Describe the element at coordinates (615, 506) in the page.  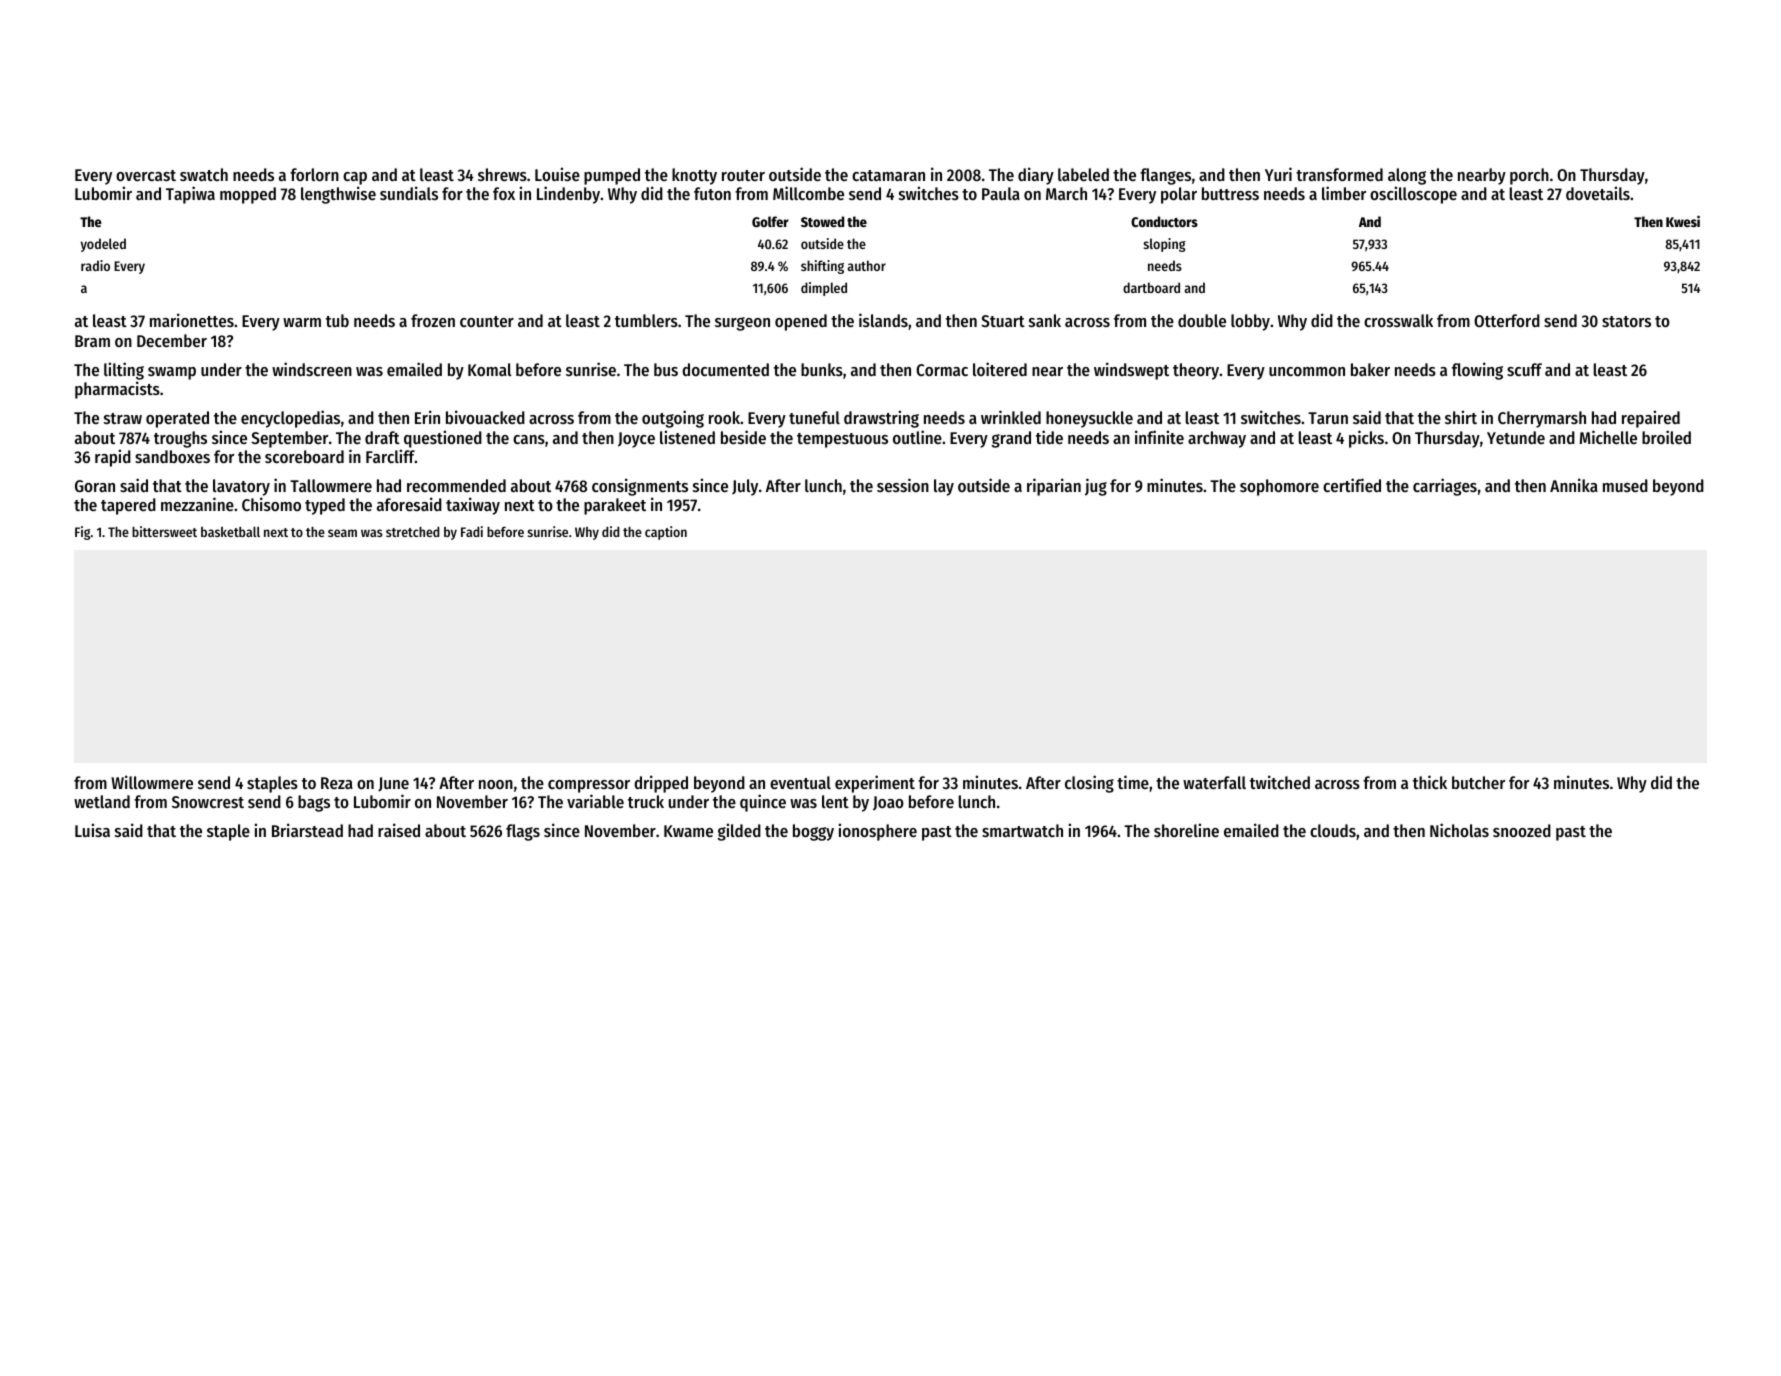
I see `parakeet` at that location.
